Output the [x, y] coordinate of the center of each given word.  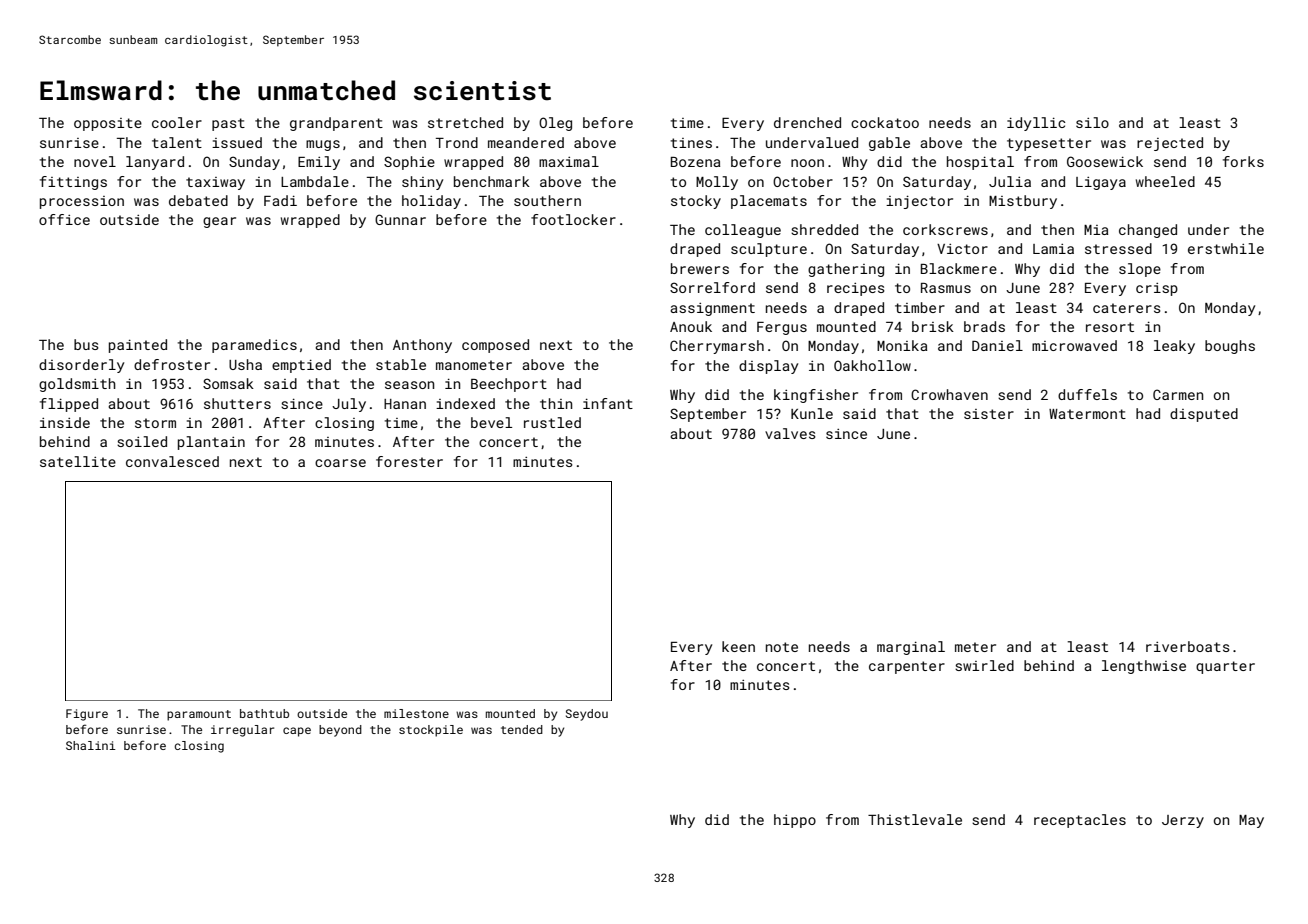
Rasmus [946, 288]
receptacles [1080, 821]
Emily [319, 163]
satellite [78, 461]
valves [790, 433]
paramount [199, 715]
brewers [700, 268]
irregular [242, 731]
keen [738, 646]
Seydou [587, 715]
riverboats [1188, 646]
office [64, 219]
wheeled [1165, 181]
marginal [911, 648]
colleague [743, 231]
